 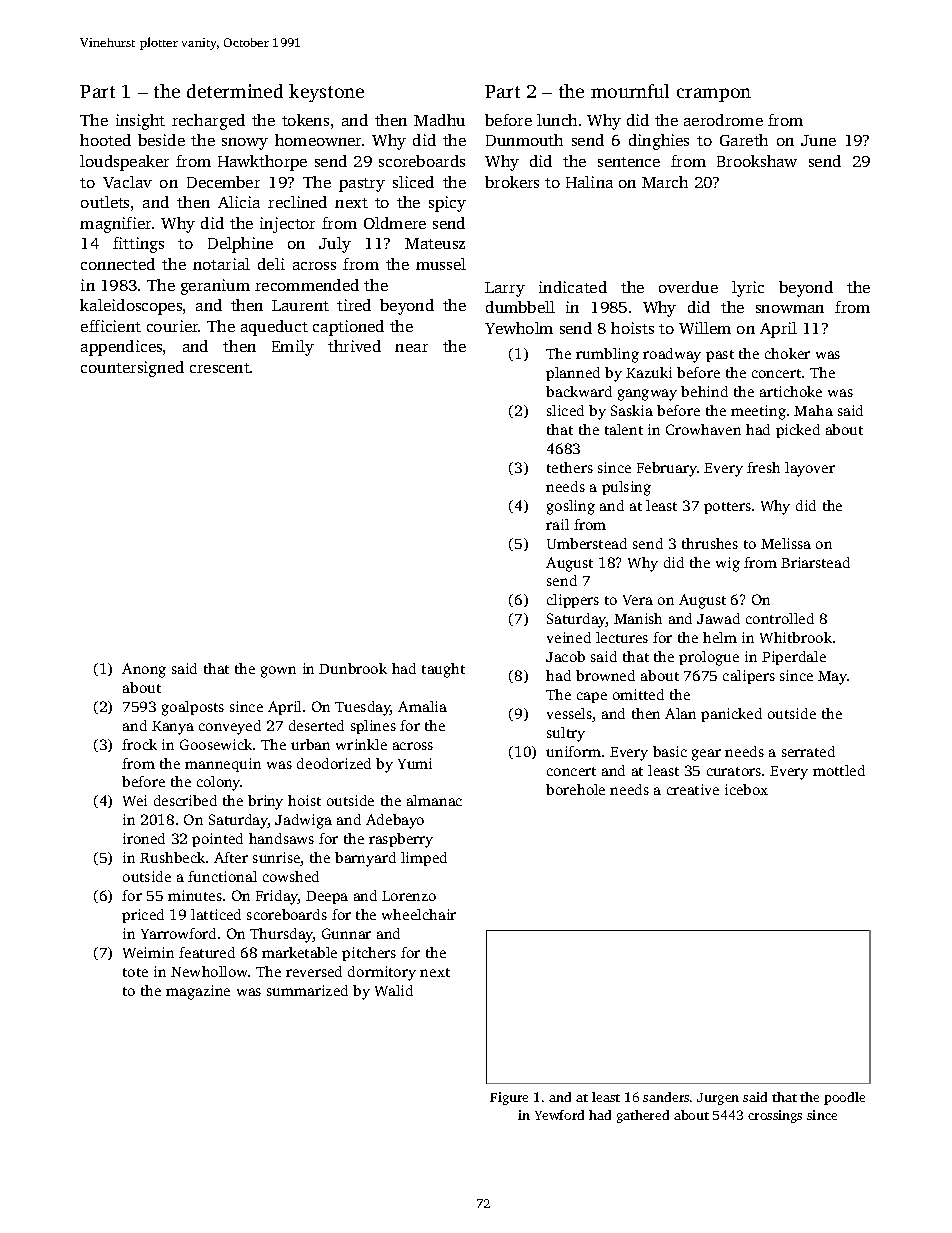 What do you see at coordinates (714, 95) in the screenshot?
I see `crampon` at bounding box center [714, 95].
